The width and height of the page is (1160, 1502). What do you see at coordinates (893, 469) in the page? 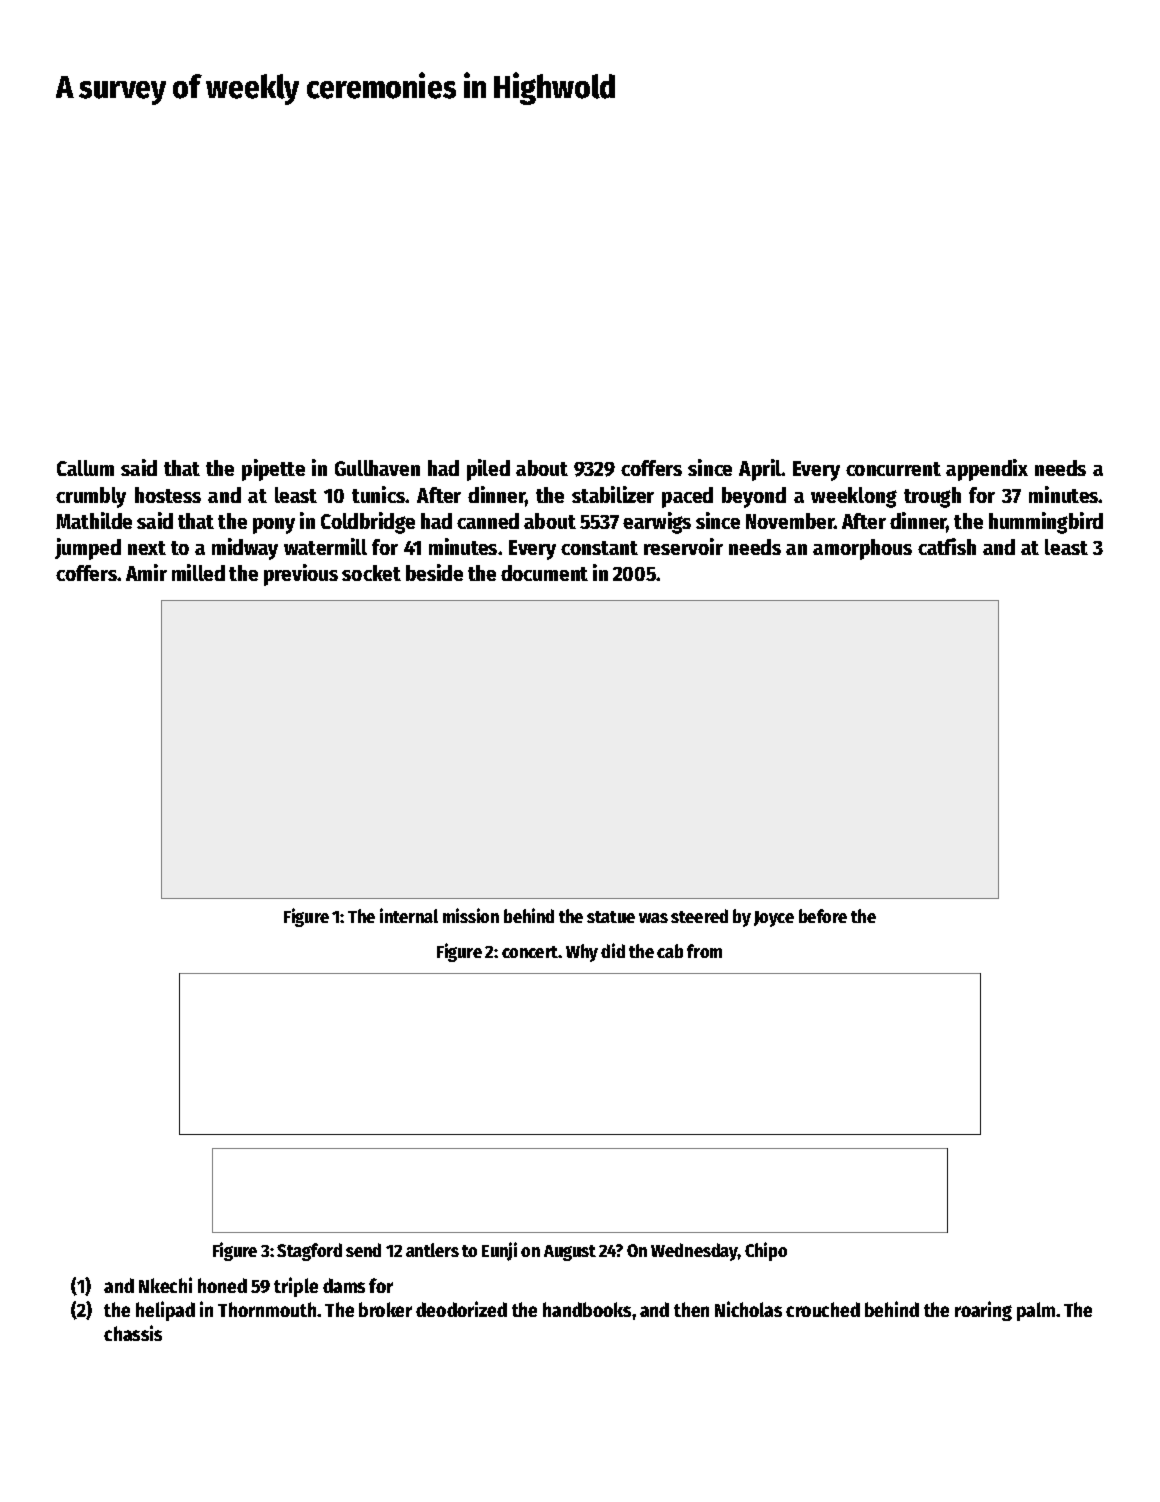
I see `concurrent` at bounding box center [893, 469].
